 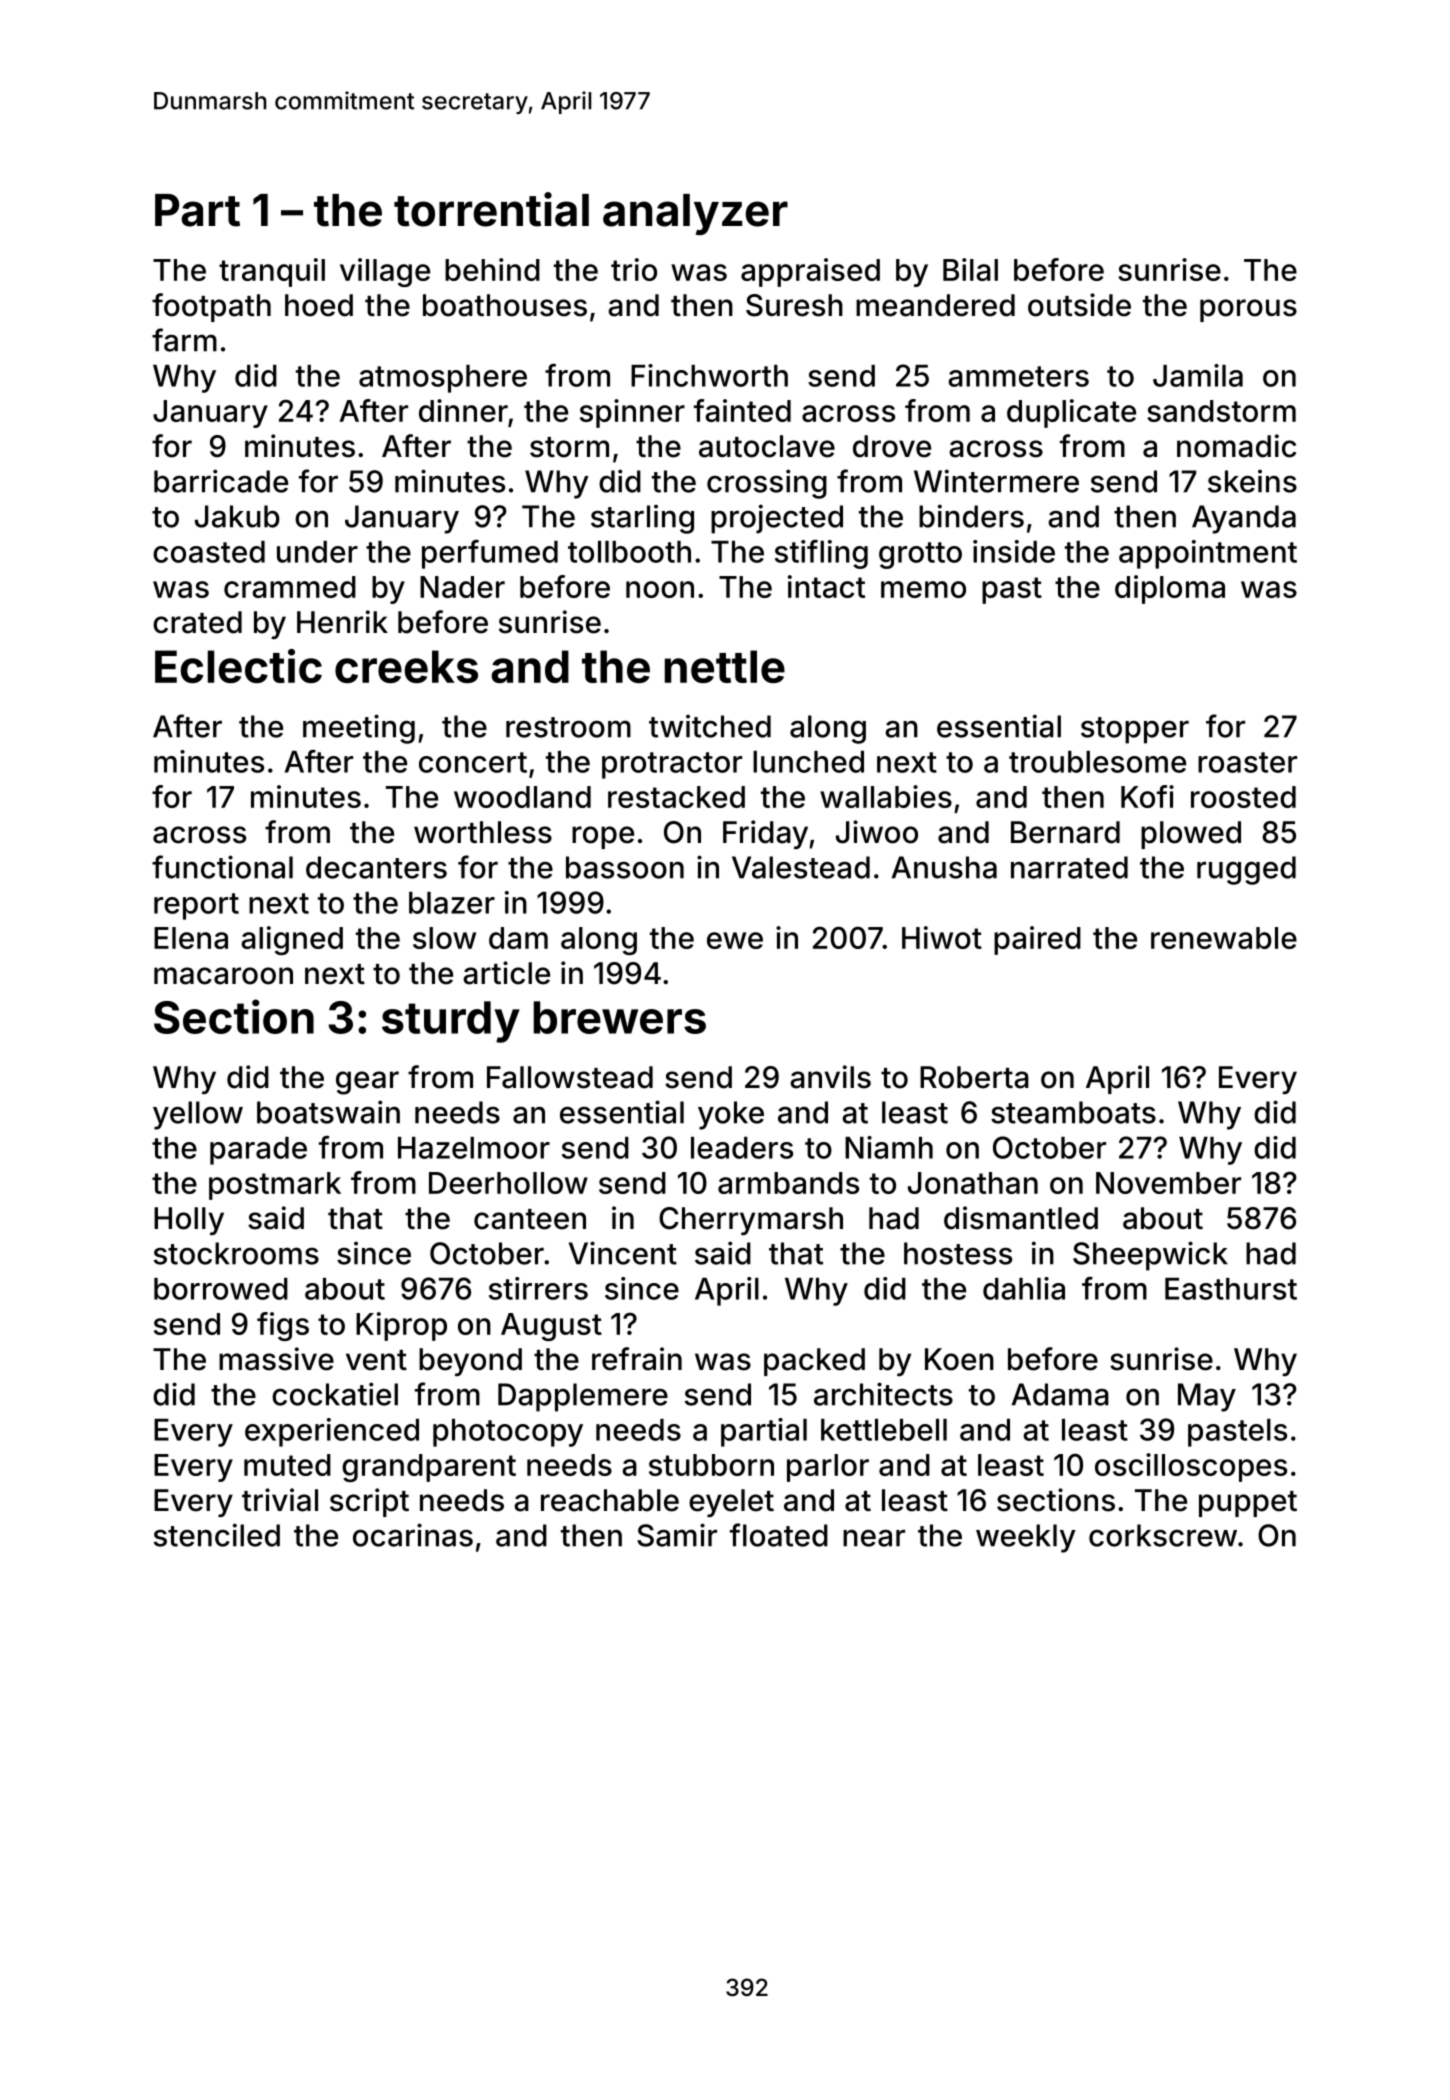 I want to click on corkscrew, so click(x=1163, y=1535).
